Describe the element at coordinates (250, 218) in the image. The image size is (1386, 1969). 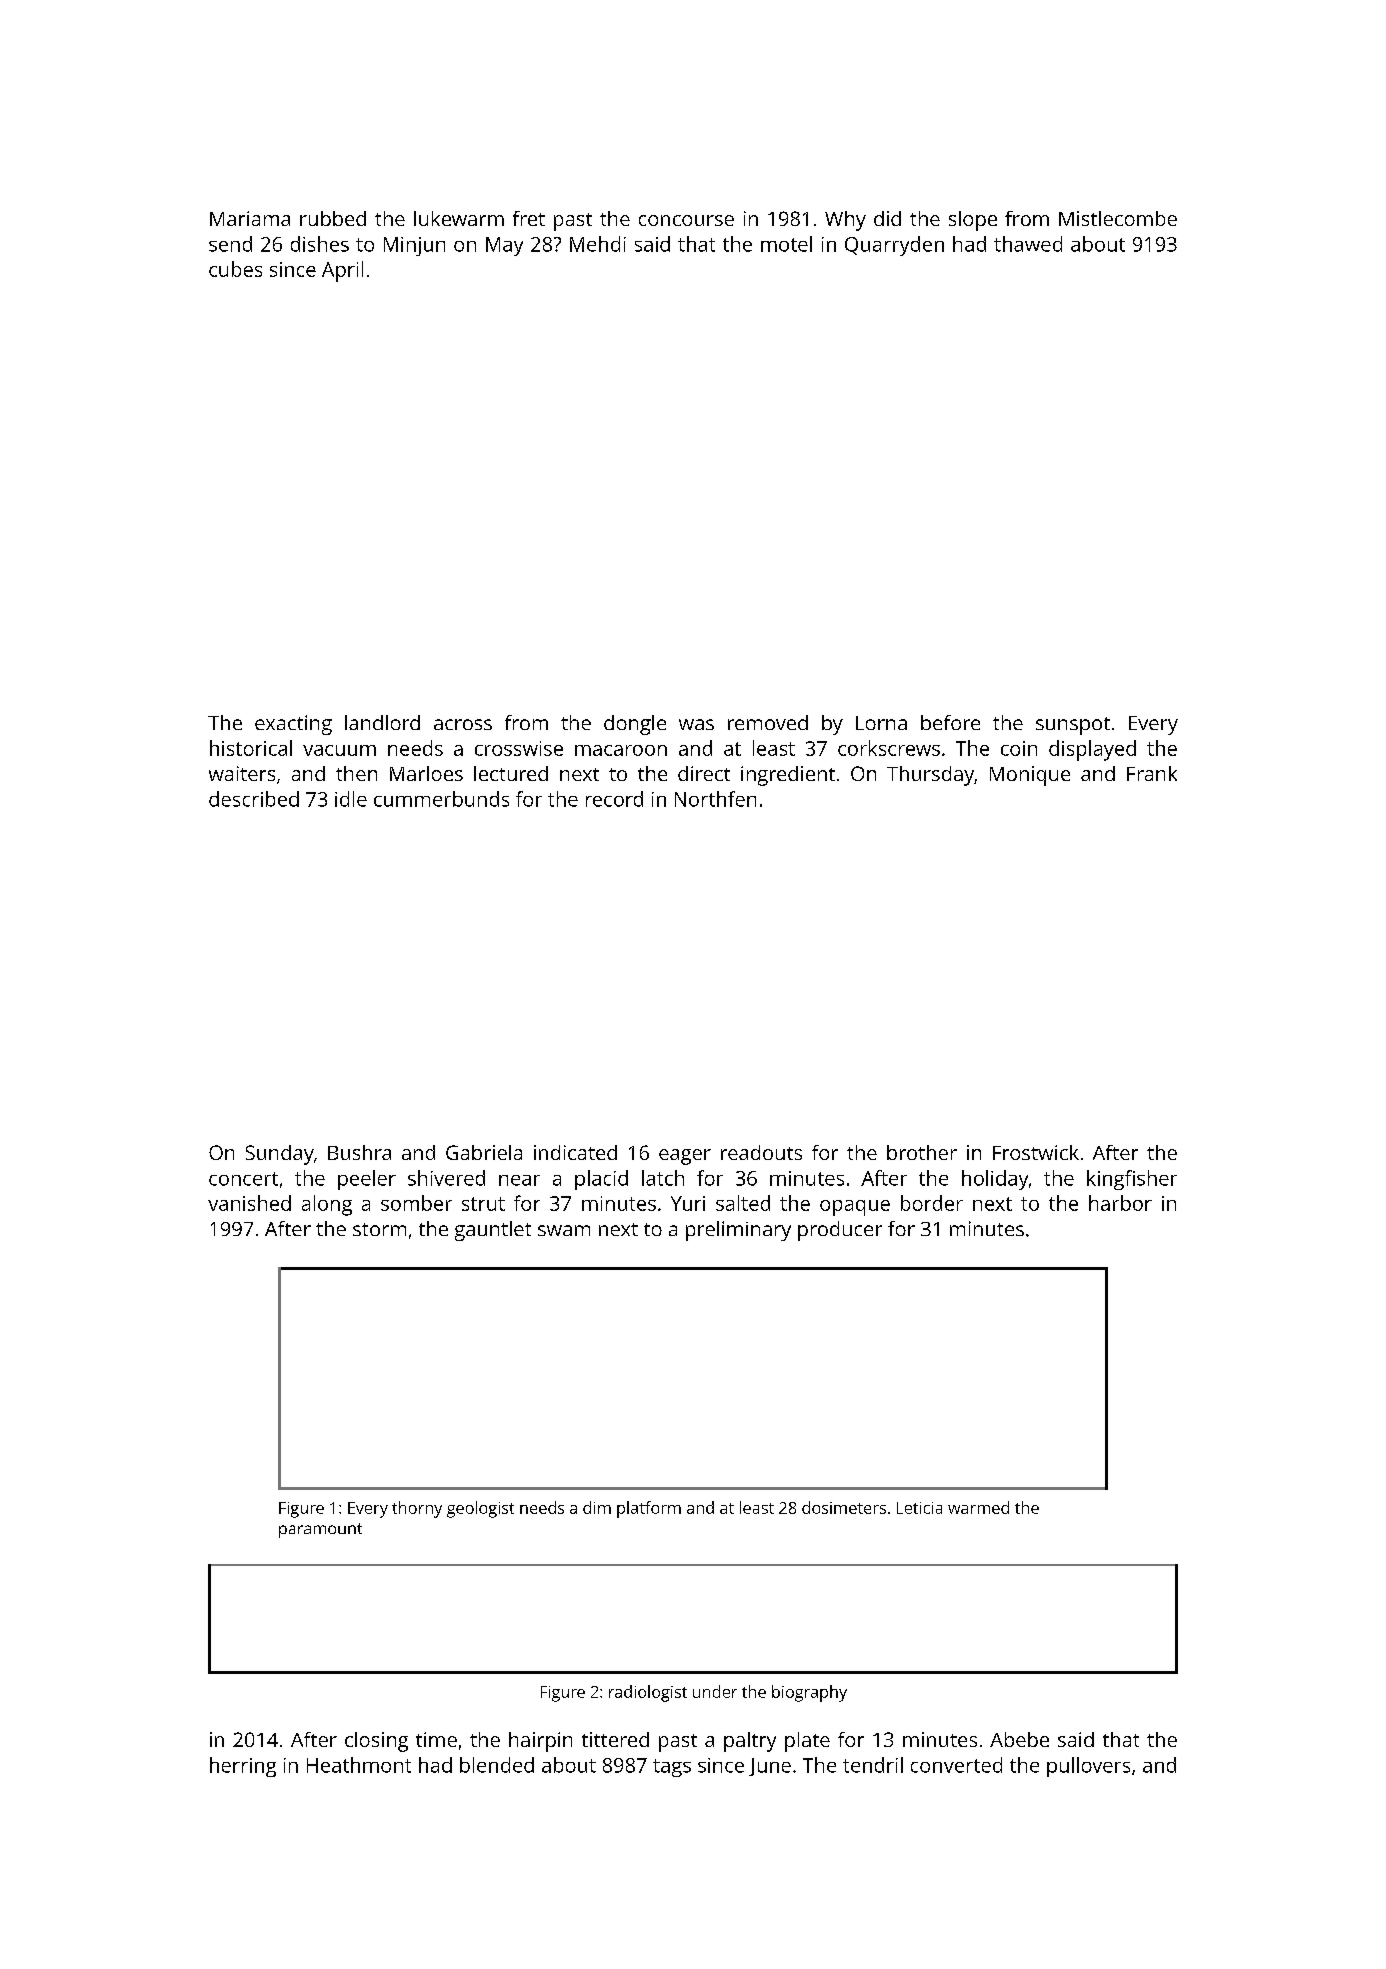
I see `Mariama` at that location.
